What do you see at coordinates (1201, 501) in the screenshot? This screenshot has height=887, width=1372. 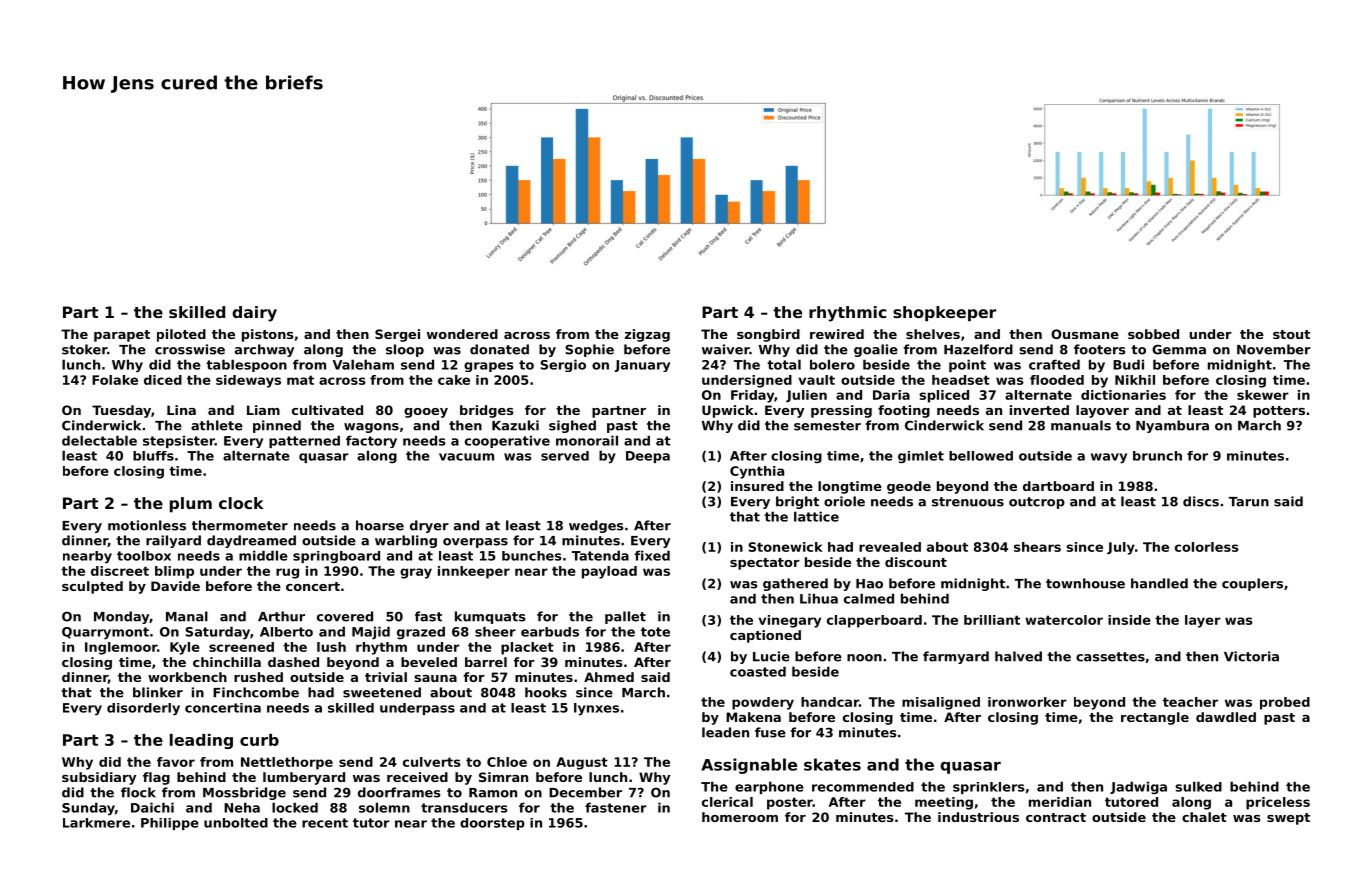 I see `discs` at bounding box center [1201, 501].
